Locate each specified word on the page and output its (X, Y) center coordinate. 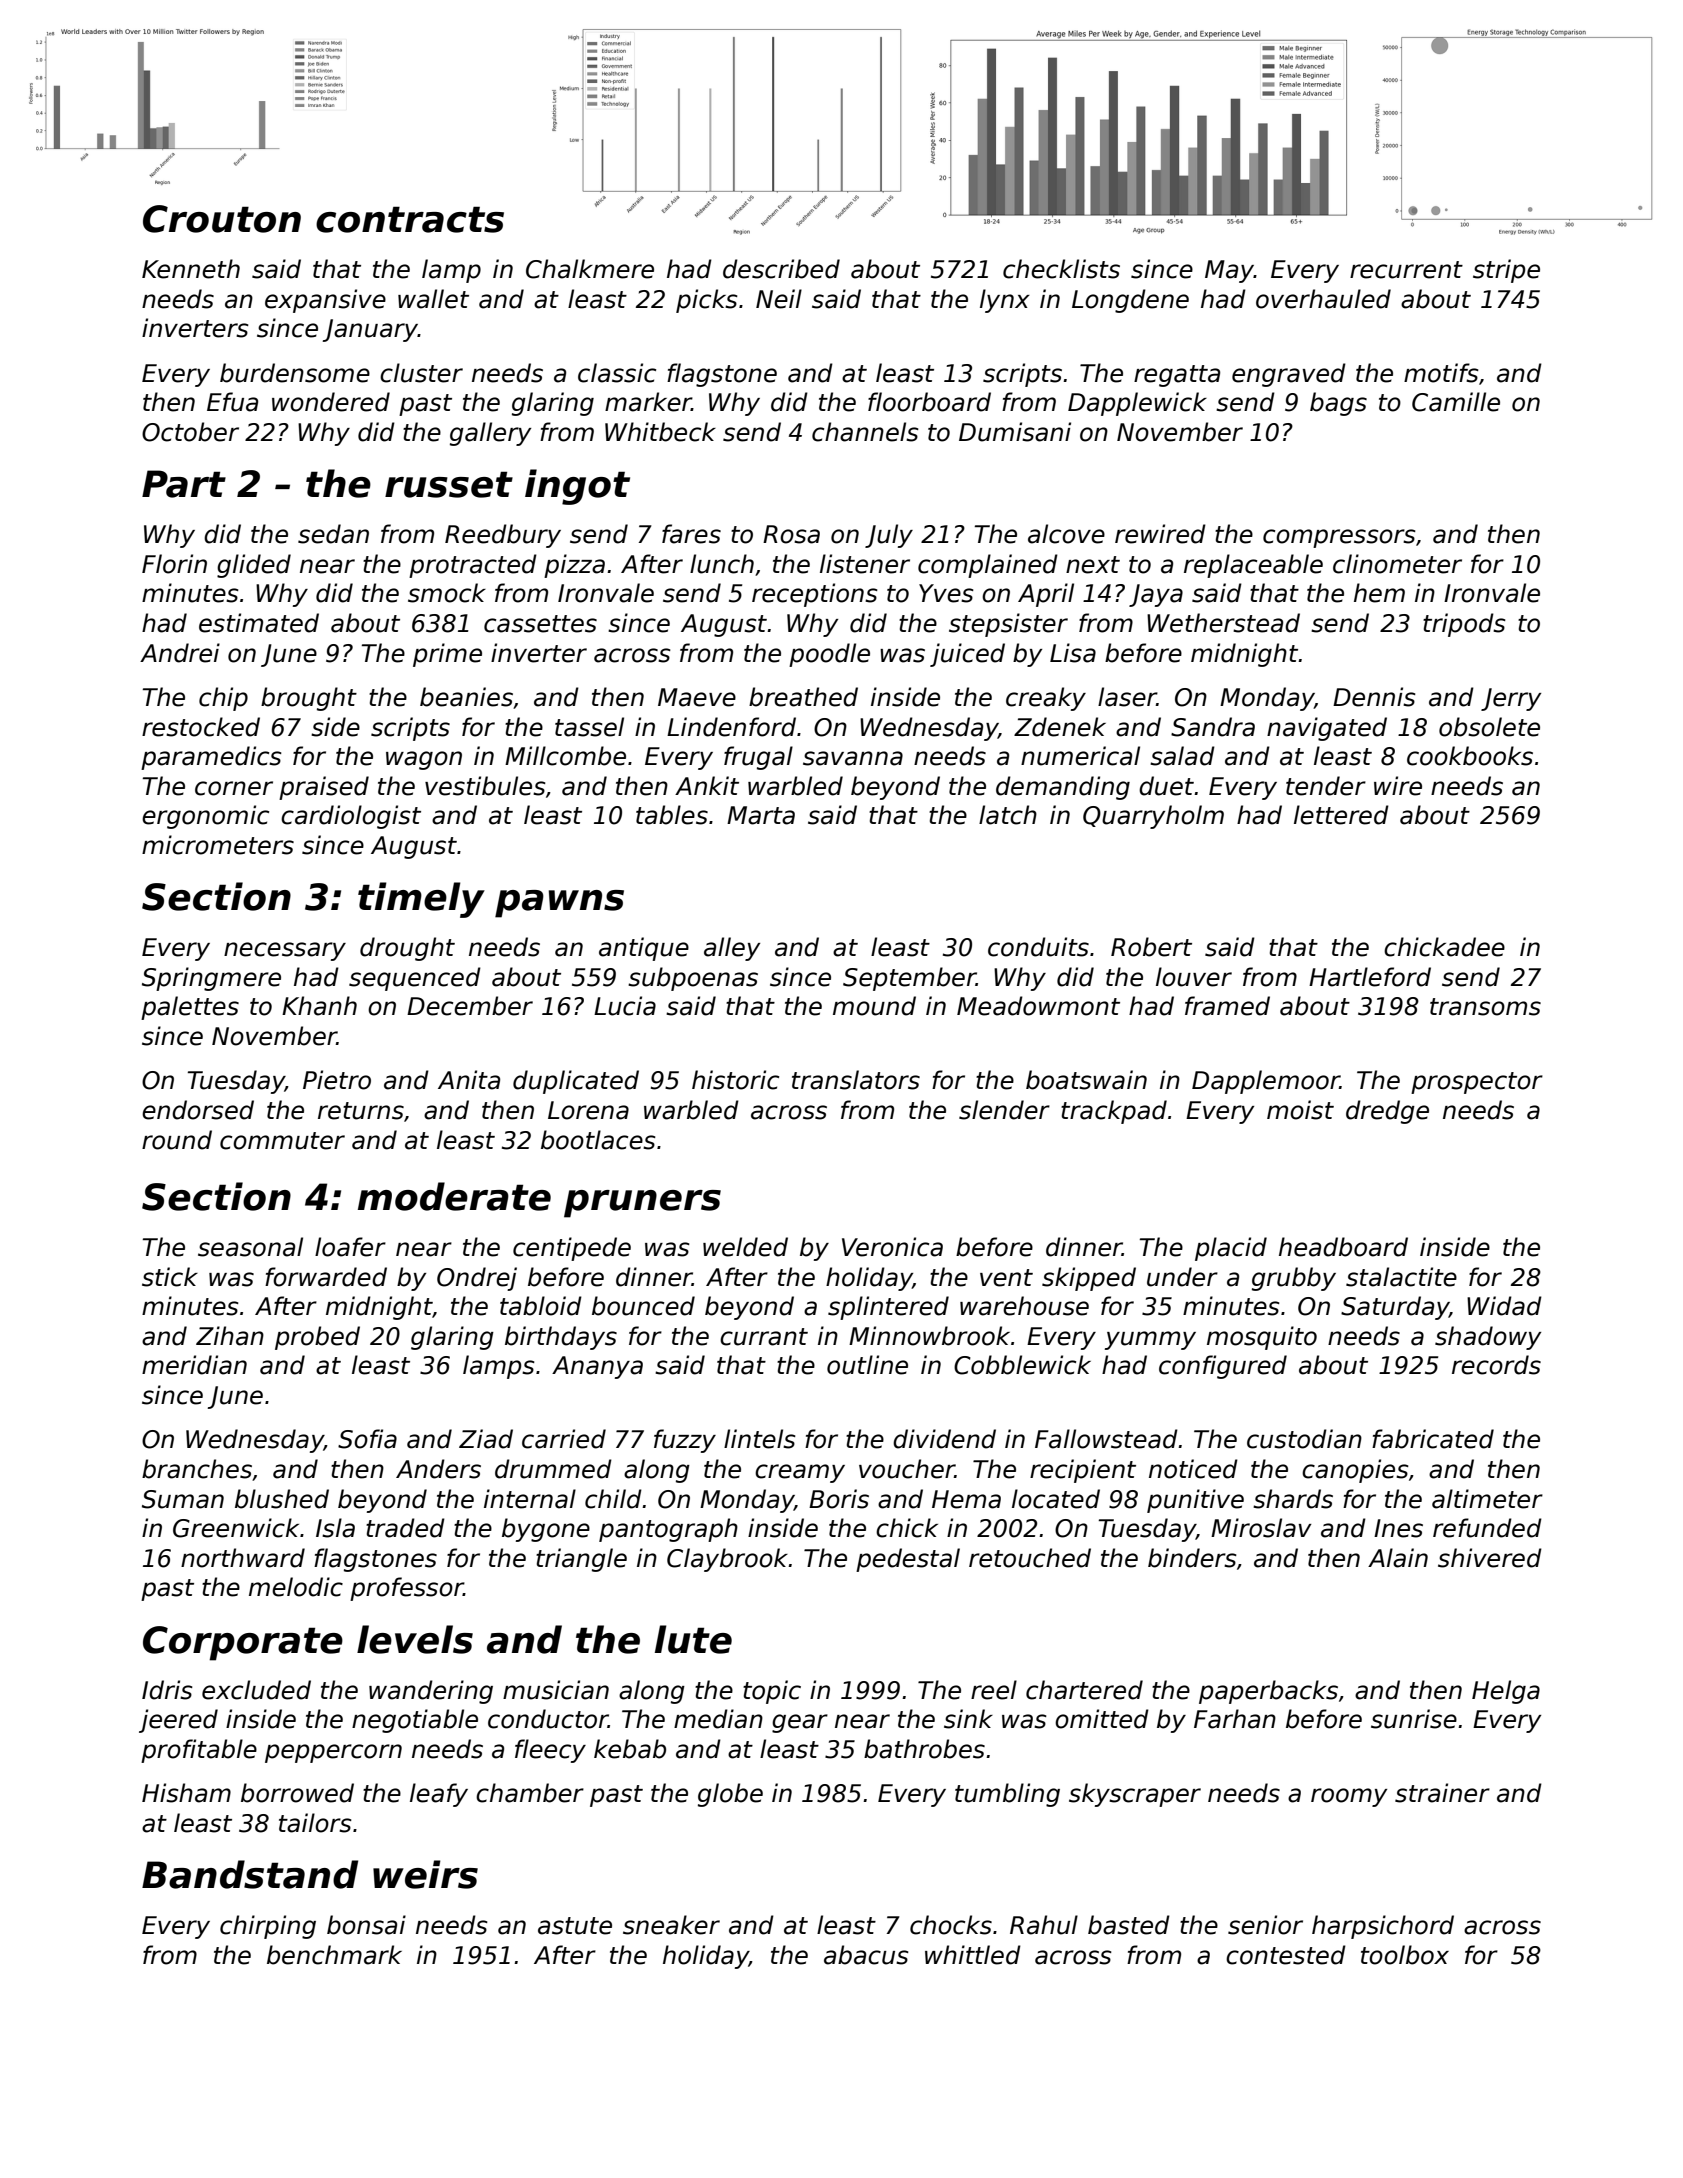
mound (874, 1006)
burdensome (295, 373)
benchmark (334, 1955)
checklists (1061, 269)
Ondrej (477, 1279)
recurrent (1406, 270)
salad (1182, 756)
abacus (866, 1955)
